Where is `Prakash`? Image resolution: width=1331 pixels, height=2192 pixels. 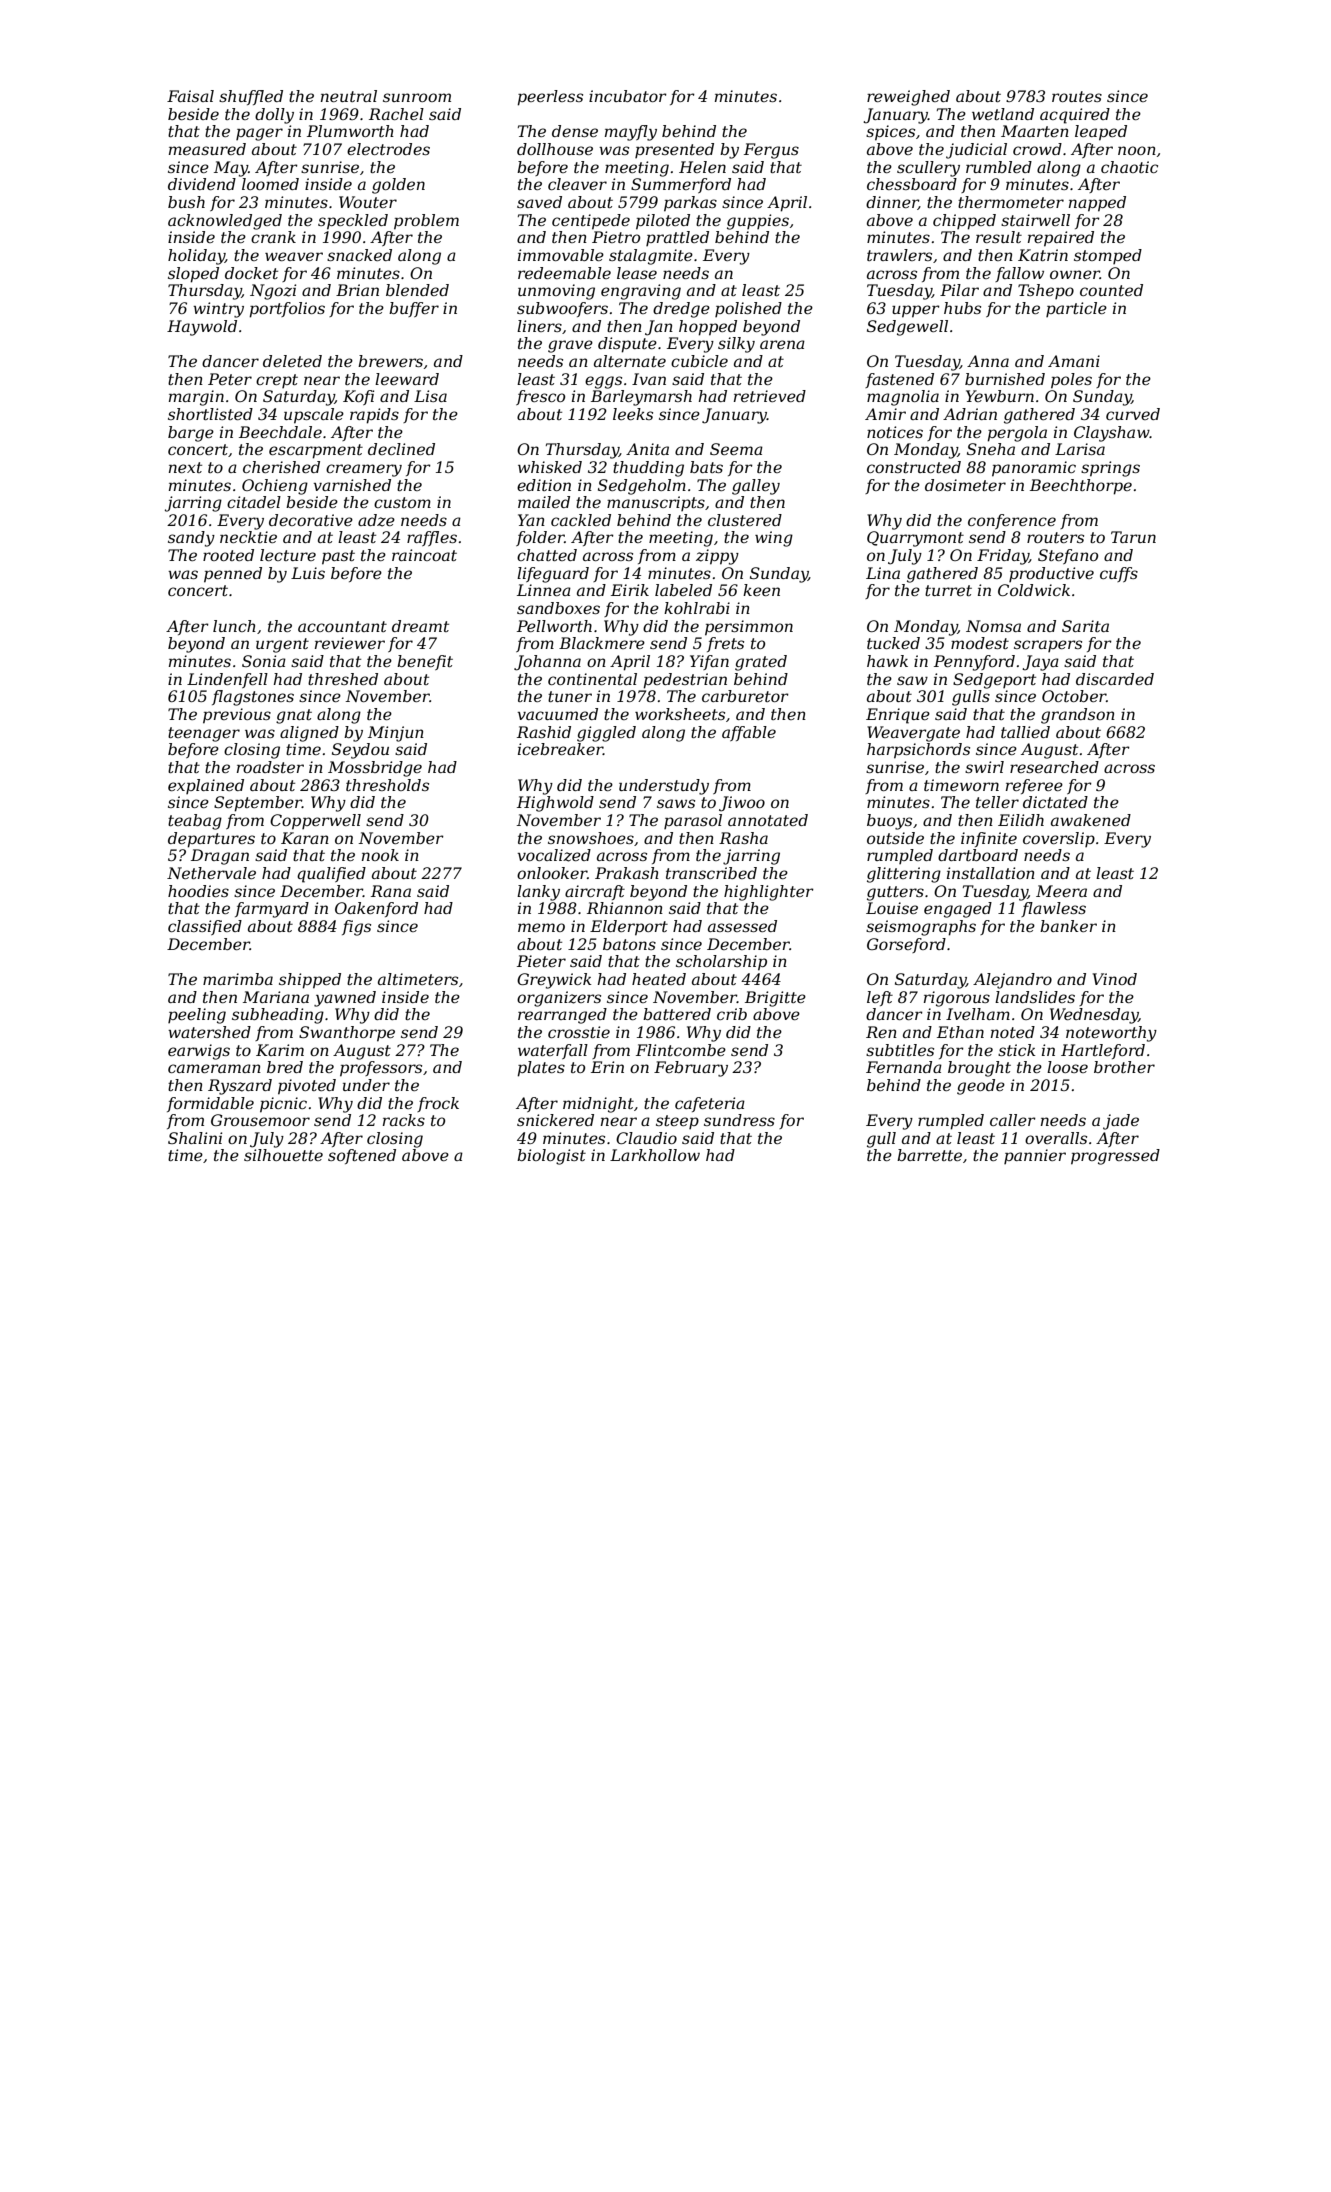
Prakash is located at coordinates (627, 873).
